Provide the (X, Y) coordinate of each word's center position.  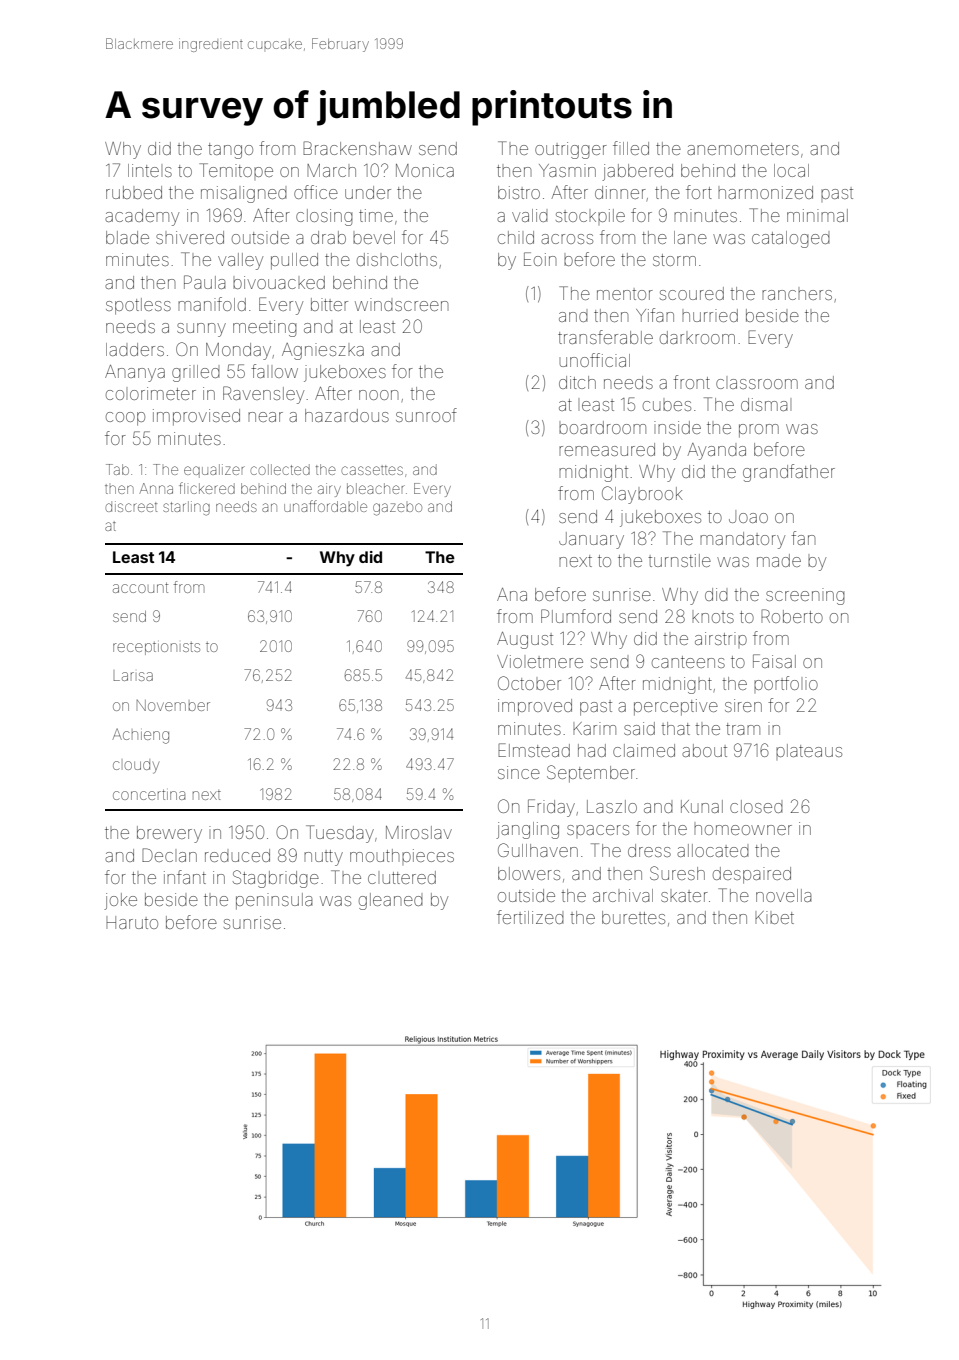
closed (756, 806)
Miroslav (419, 832)
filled (631, 148)
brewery (169, 834)
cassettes (372, 470)
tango (230, 151)
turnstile (679, 560)
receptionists (156, 648)
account (140, 587)
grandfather (789, 473)
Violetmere (540, 661)
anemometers (743, 149)
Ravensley (263, 395)
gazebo (397, 509)
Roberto (792, 616)
